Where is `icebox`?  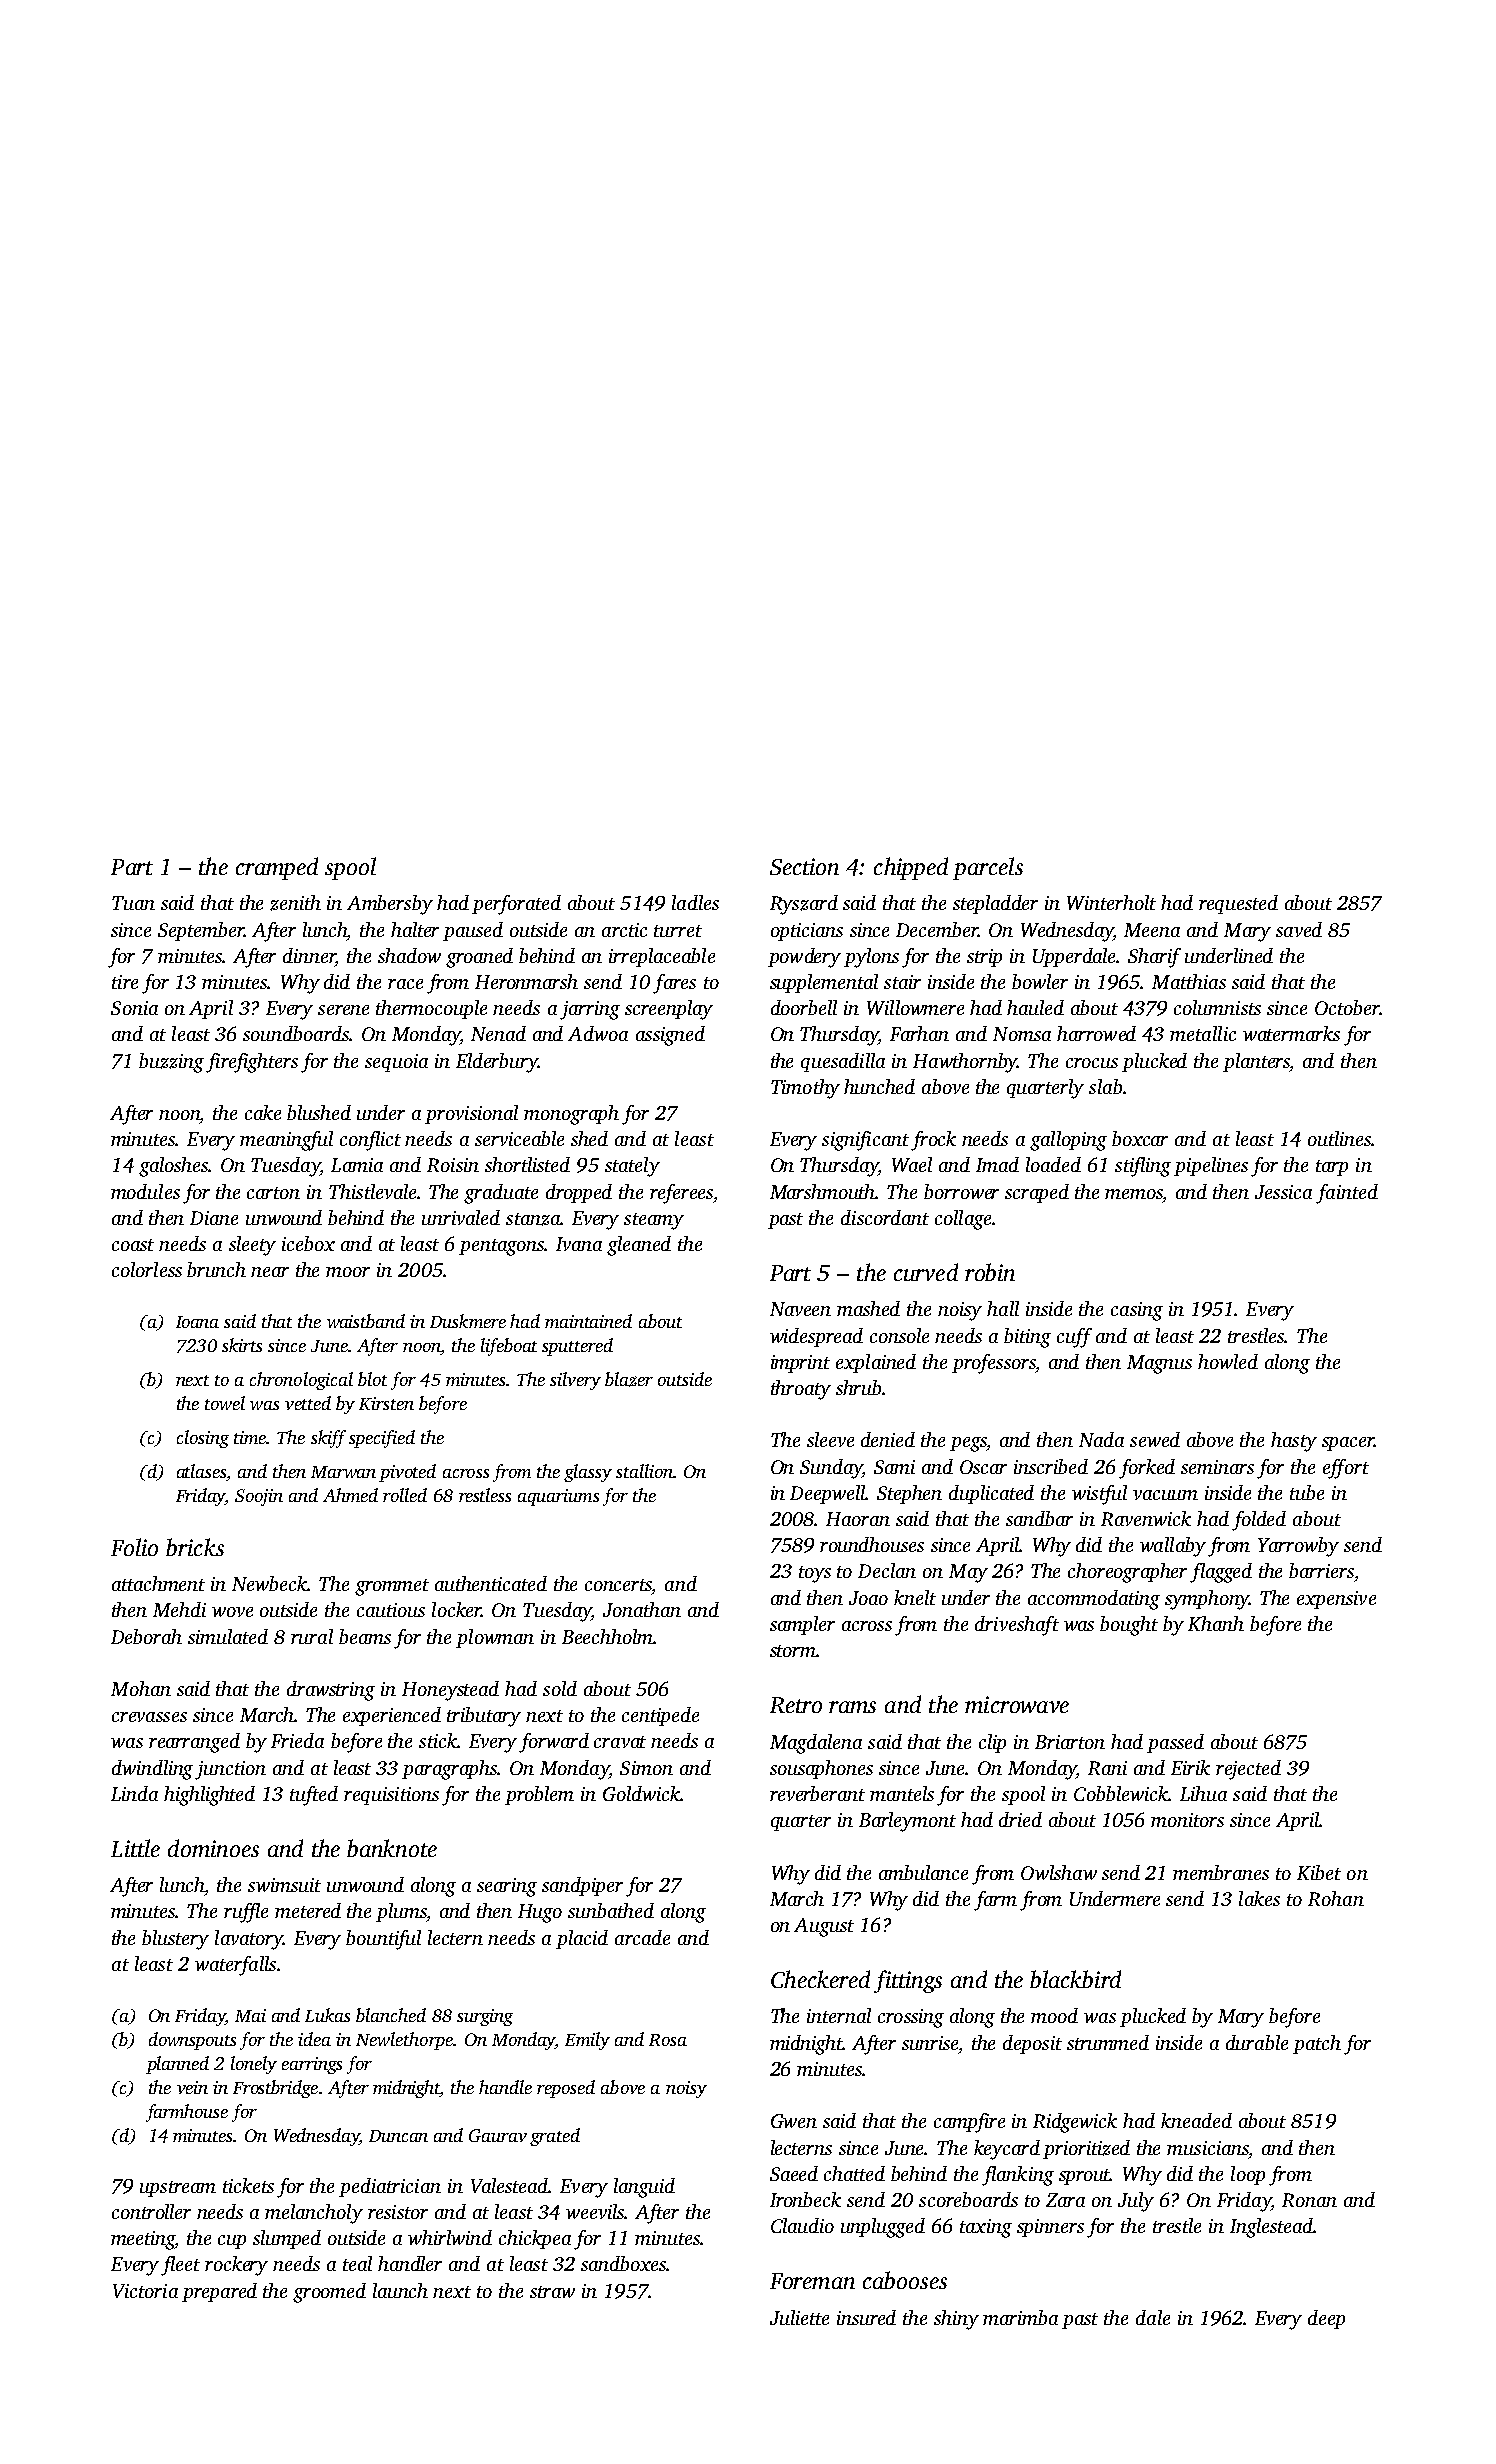 icebox is located at coordinates (308, 1243).
